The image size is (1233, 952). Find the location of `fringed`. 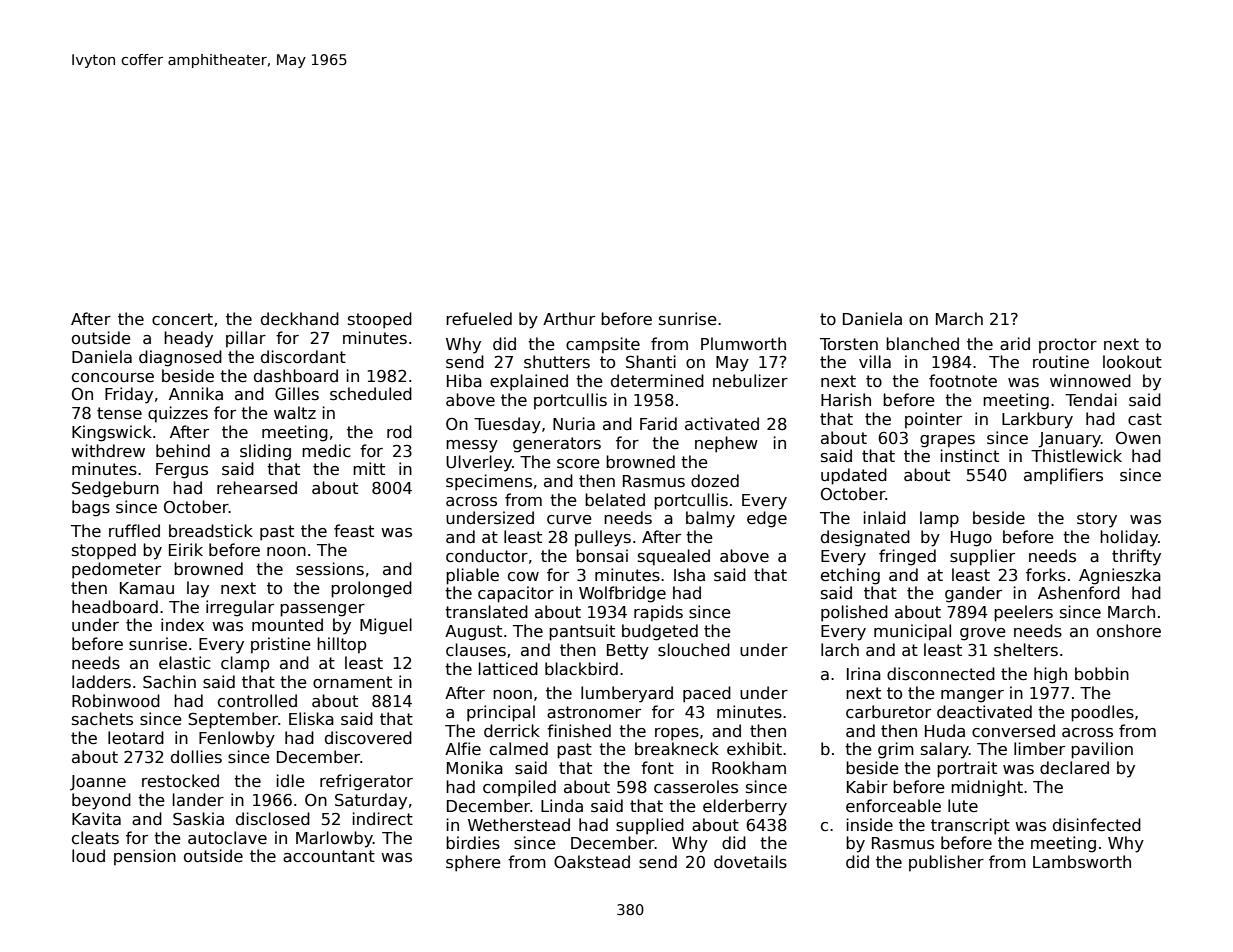

fringed is located at coordinates (907, 557).
